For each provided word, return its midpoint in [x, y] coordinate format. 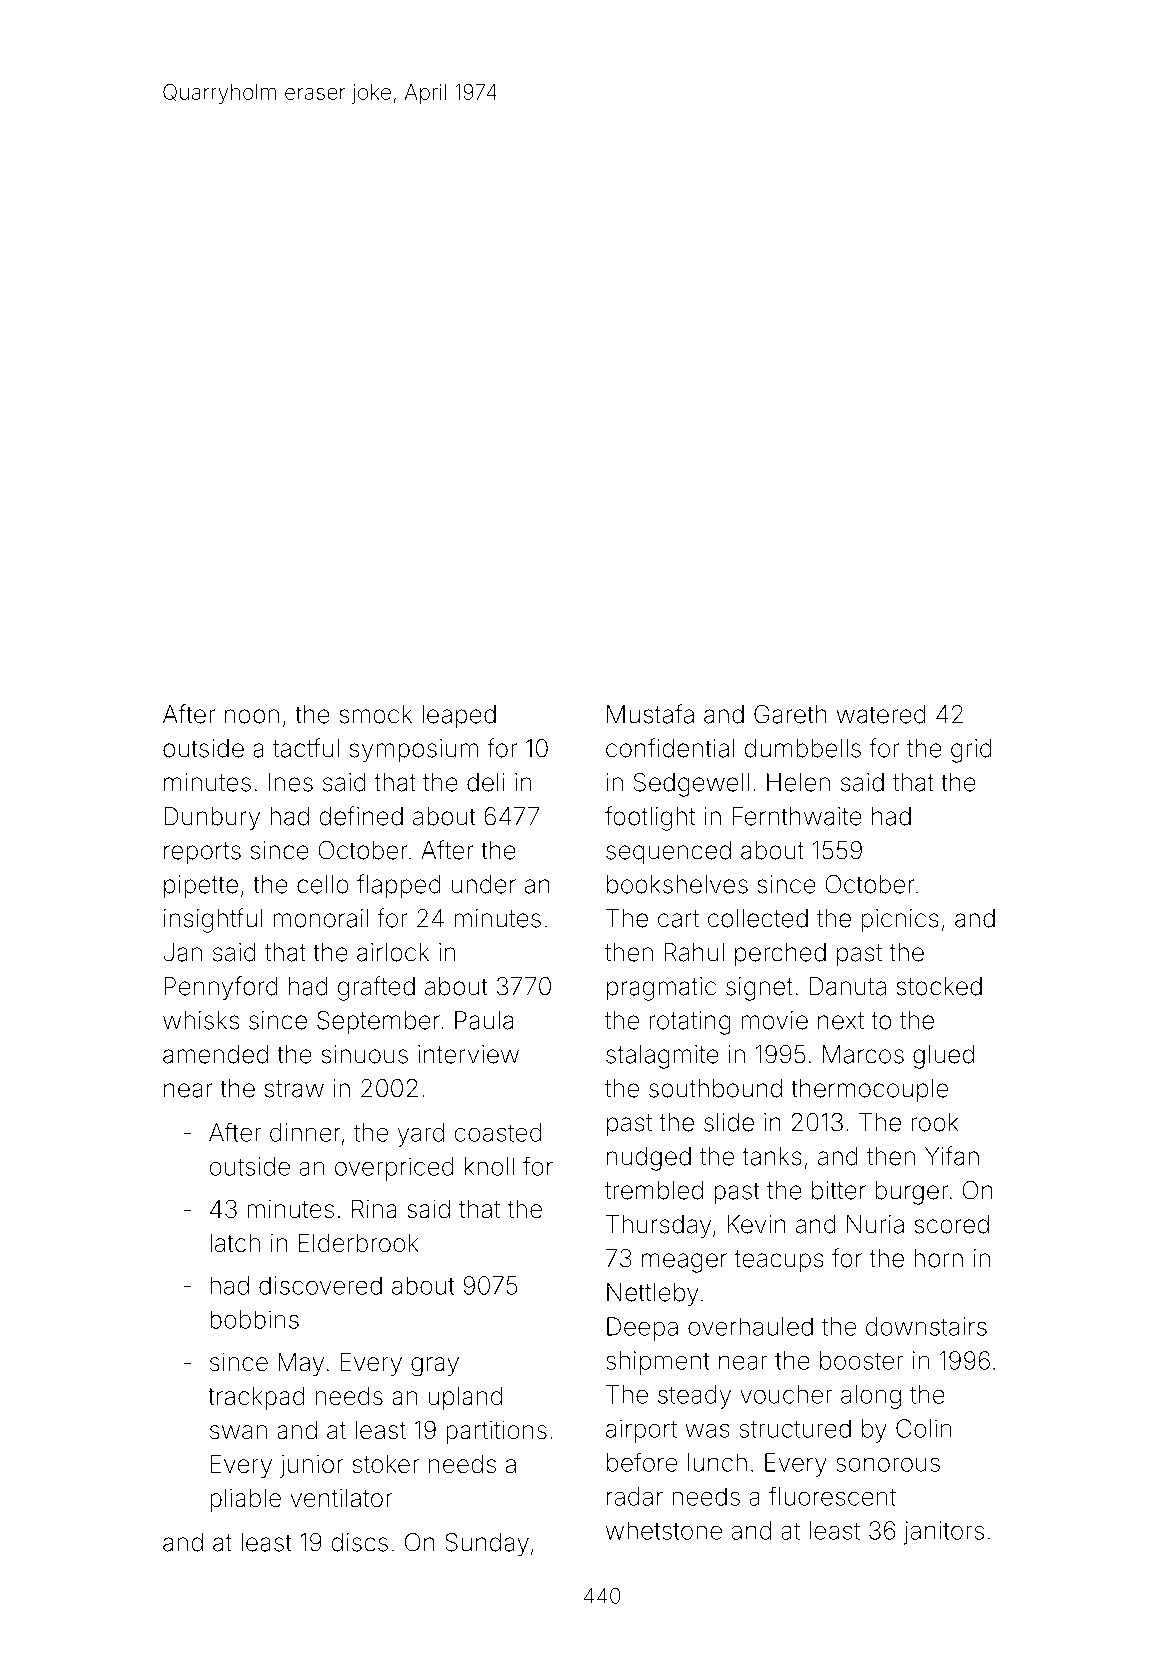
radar [635, 1496]
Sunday [487, 1545]
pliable [245, 1500]
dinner [305, 1132]
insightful [213, 920]
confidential [670, 748]
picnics [900, 921]
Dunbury [212, 819]
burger [912, 1193]
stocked [939, 986]
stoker [386, 1464]
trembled [654, 1190]
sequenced [668, 853]
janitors [944, 1533]
